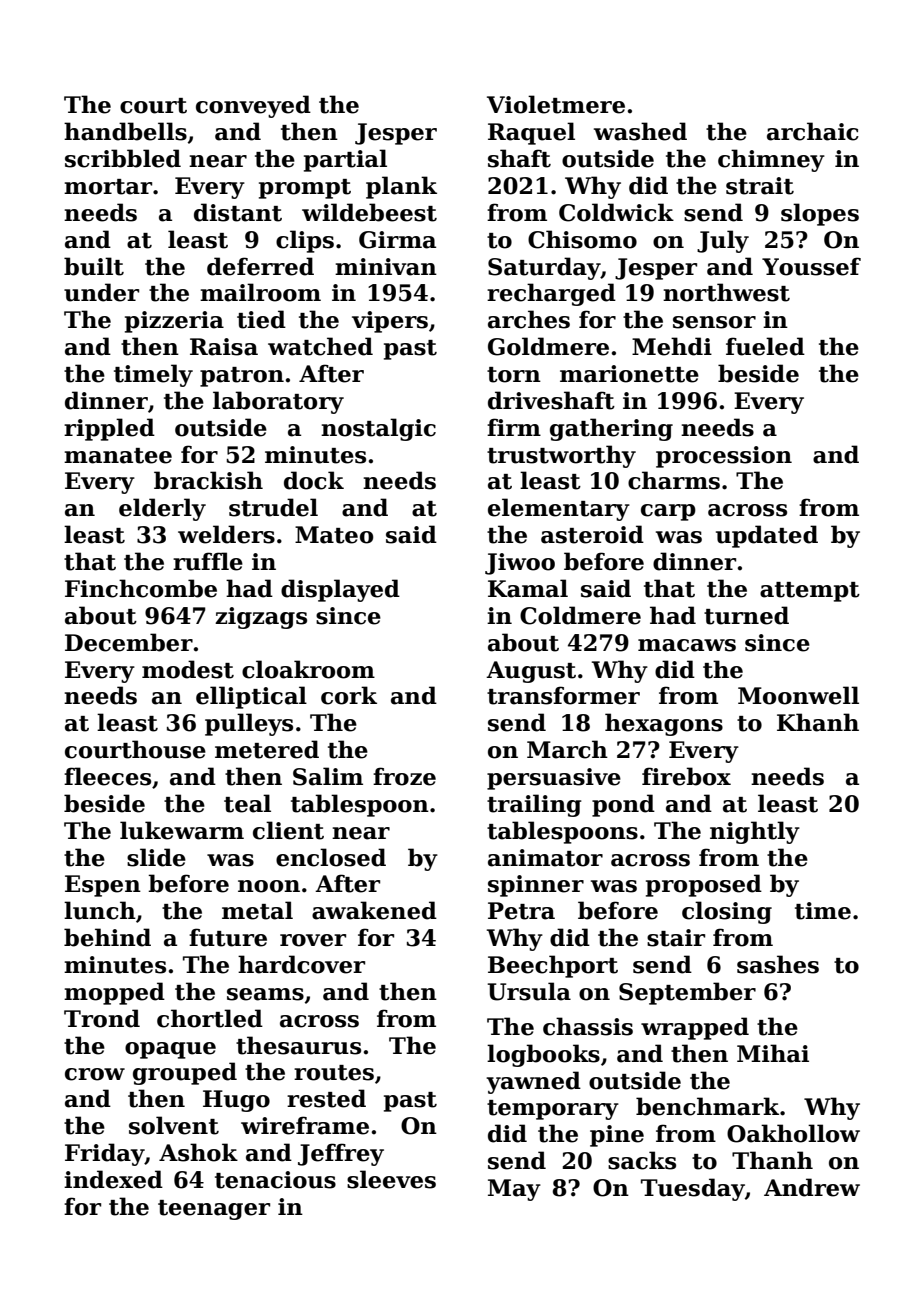 Image resolution: width=924 pixels, height=1311 pixels. What do you see at coordinates (125, 131) in the document?
I see `handbells` at bounding box center [125, 131].
